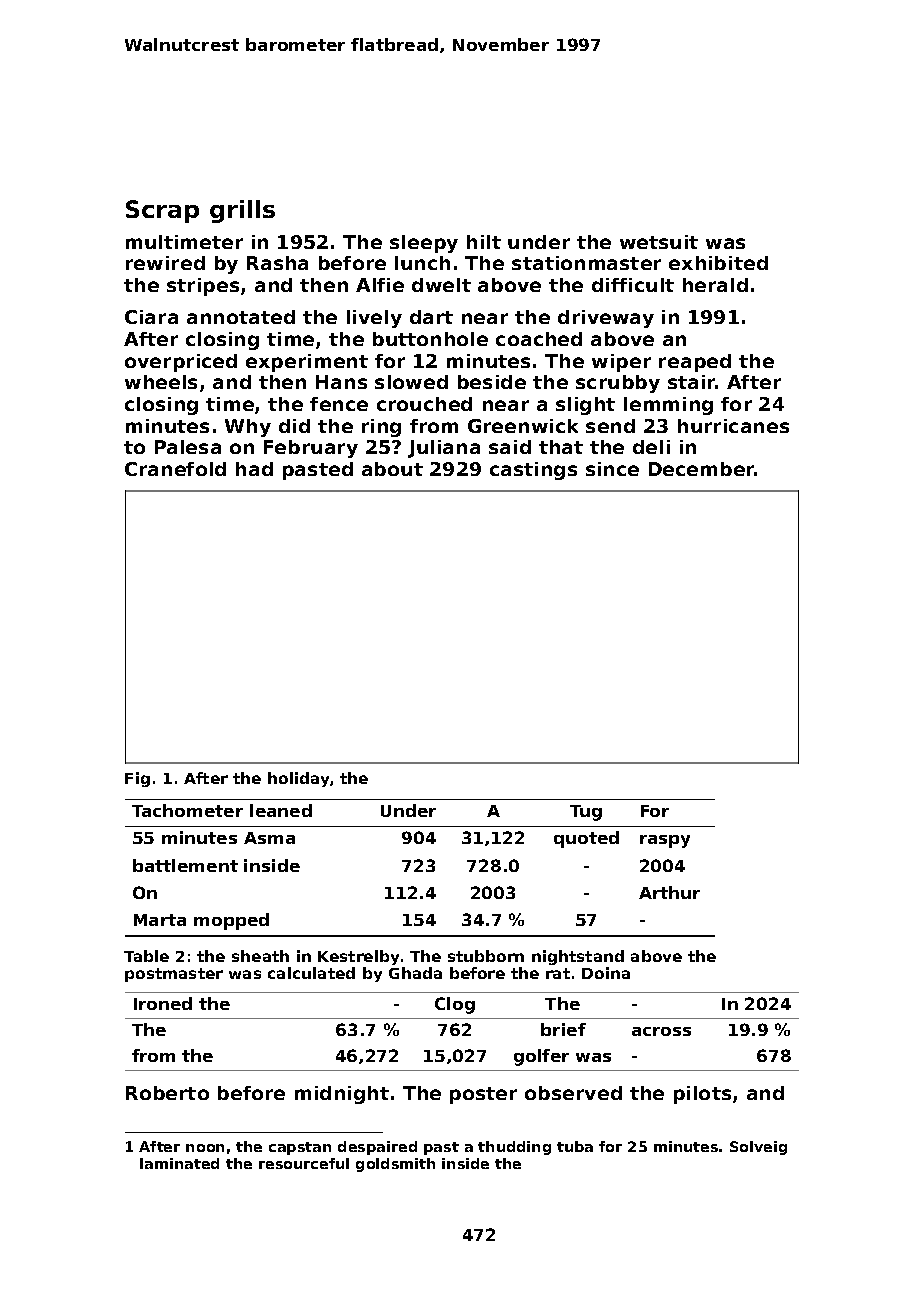  I want to click on raspy, so click(665, 841).
